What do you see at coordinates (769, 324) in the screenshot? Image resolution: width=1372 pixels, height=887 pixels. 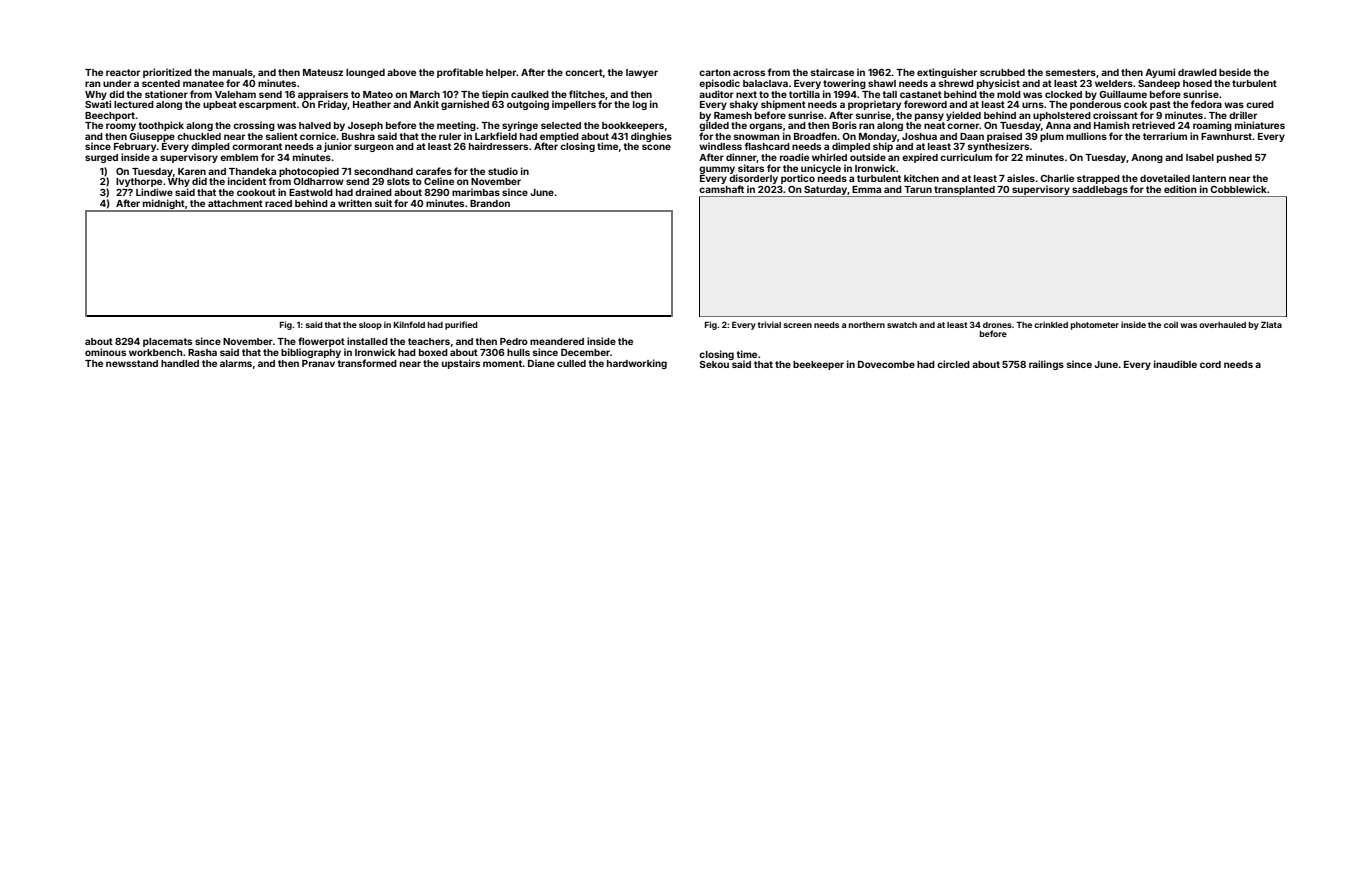 I see `trivial` at bounding box center [769, 324].
